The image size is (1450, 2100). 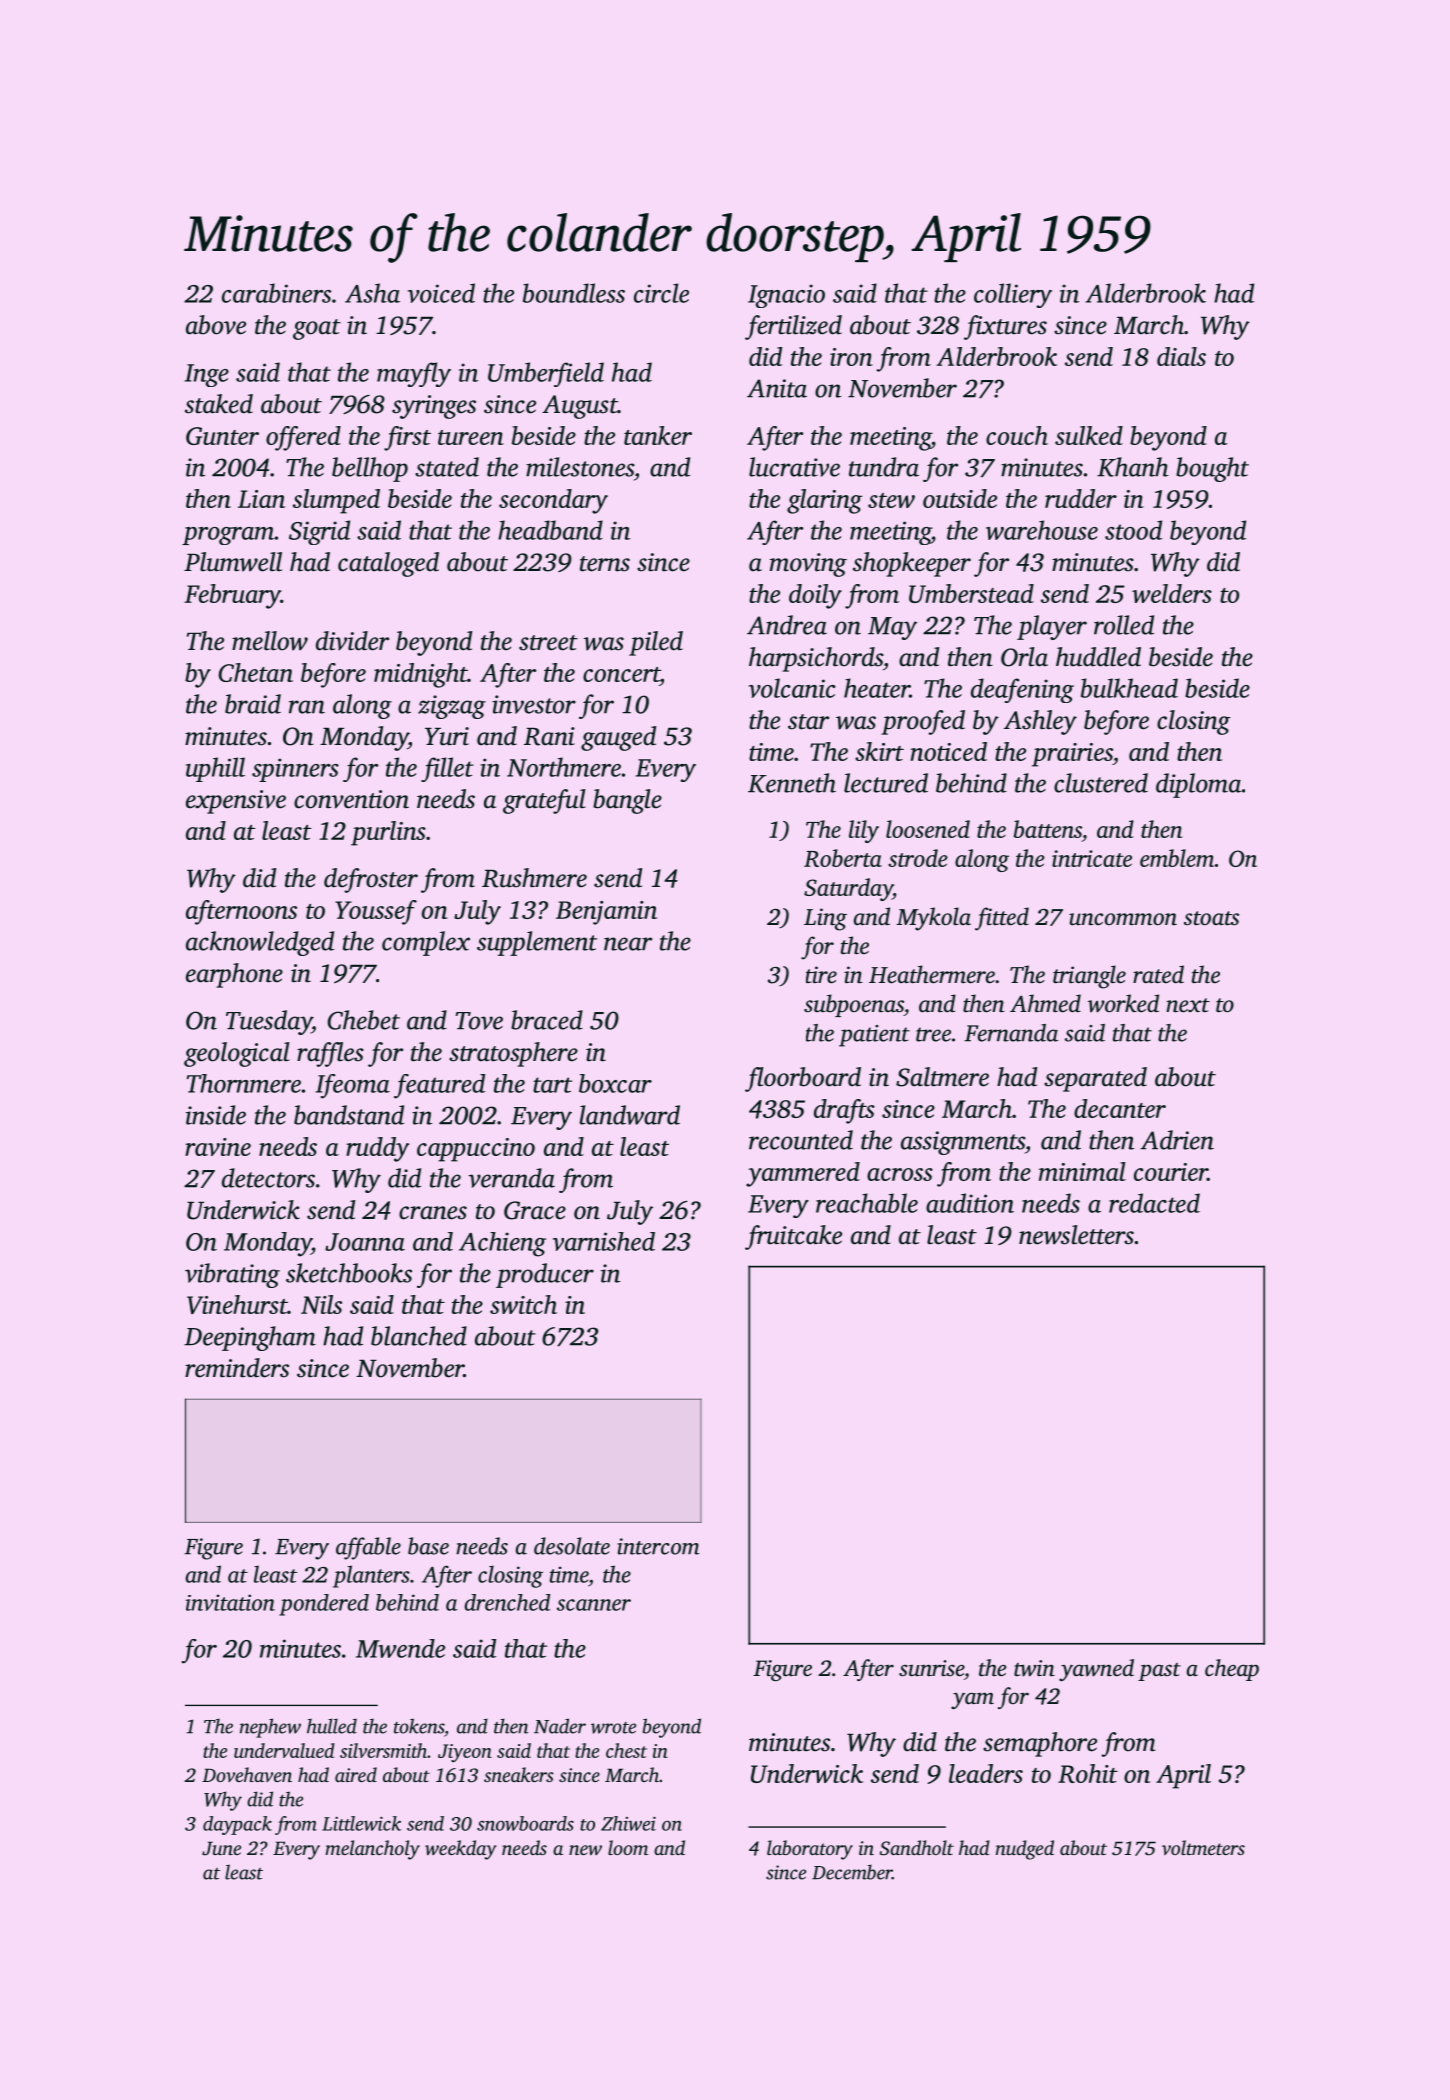 I want to click on fruitcake, so click(x=793, y=1237).
